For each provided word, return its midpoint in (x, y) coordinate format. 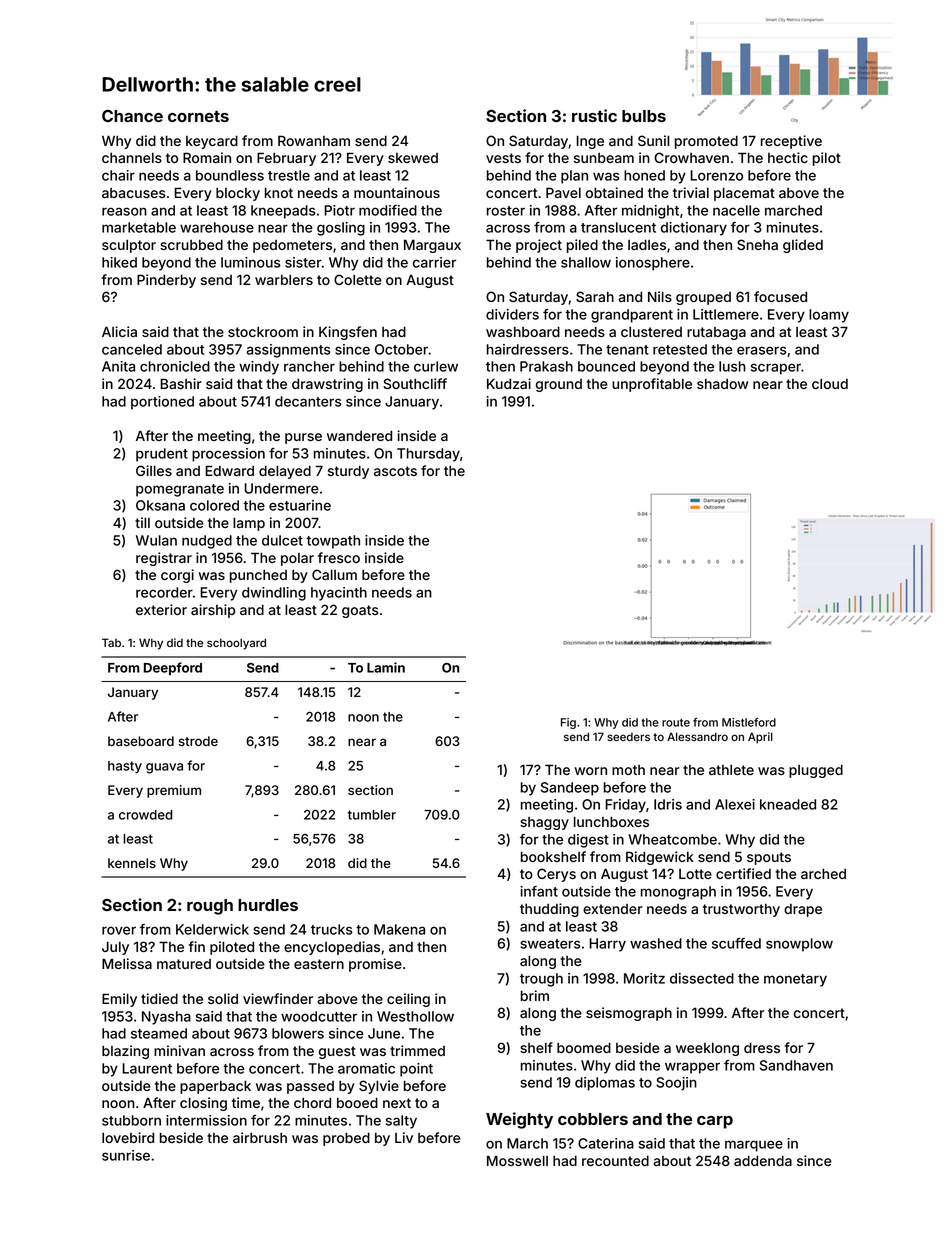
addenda (763, 1161)
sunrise (126, 1155)
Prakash (546, 366)
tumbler (372, 815)
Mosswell (517, 1160)
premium (174, 791)
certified (743, 873)
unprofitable (652, 385)
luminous (251, 262)
